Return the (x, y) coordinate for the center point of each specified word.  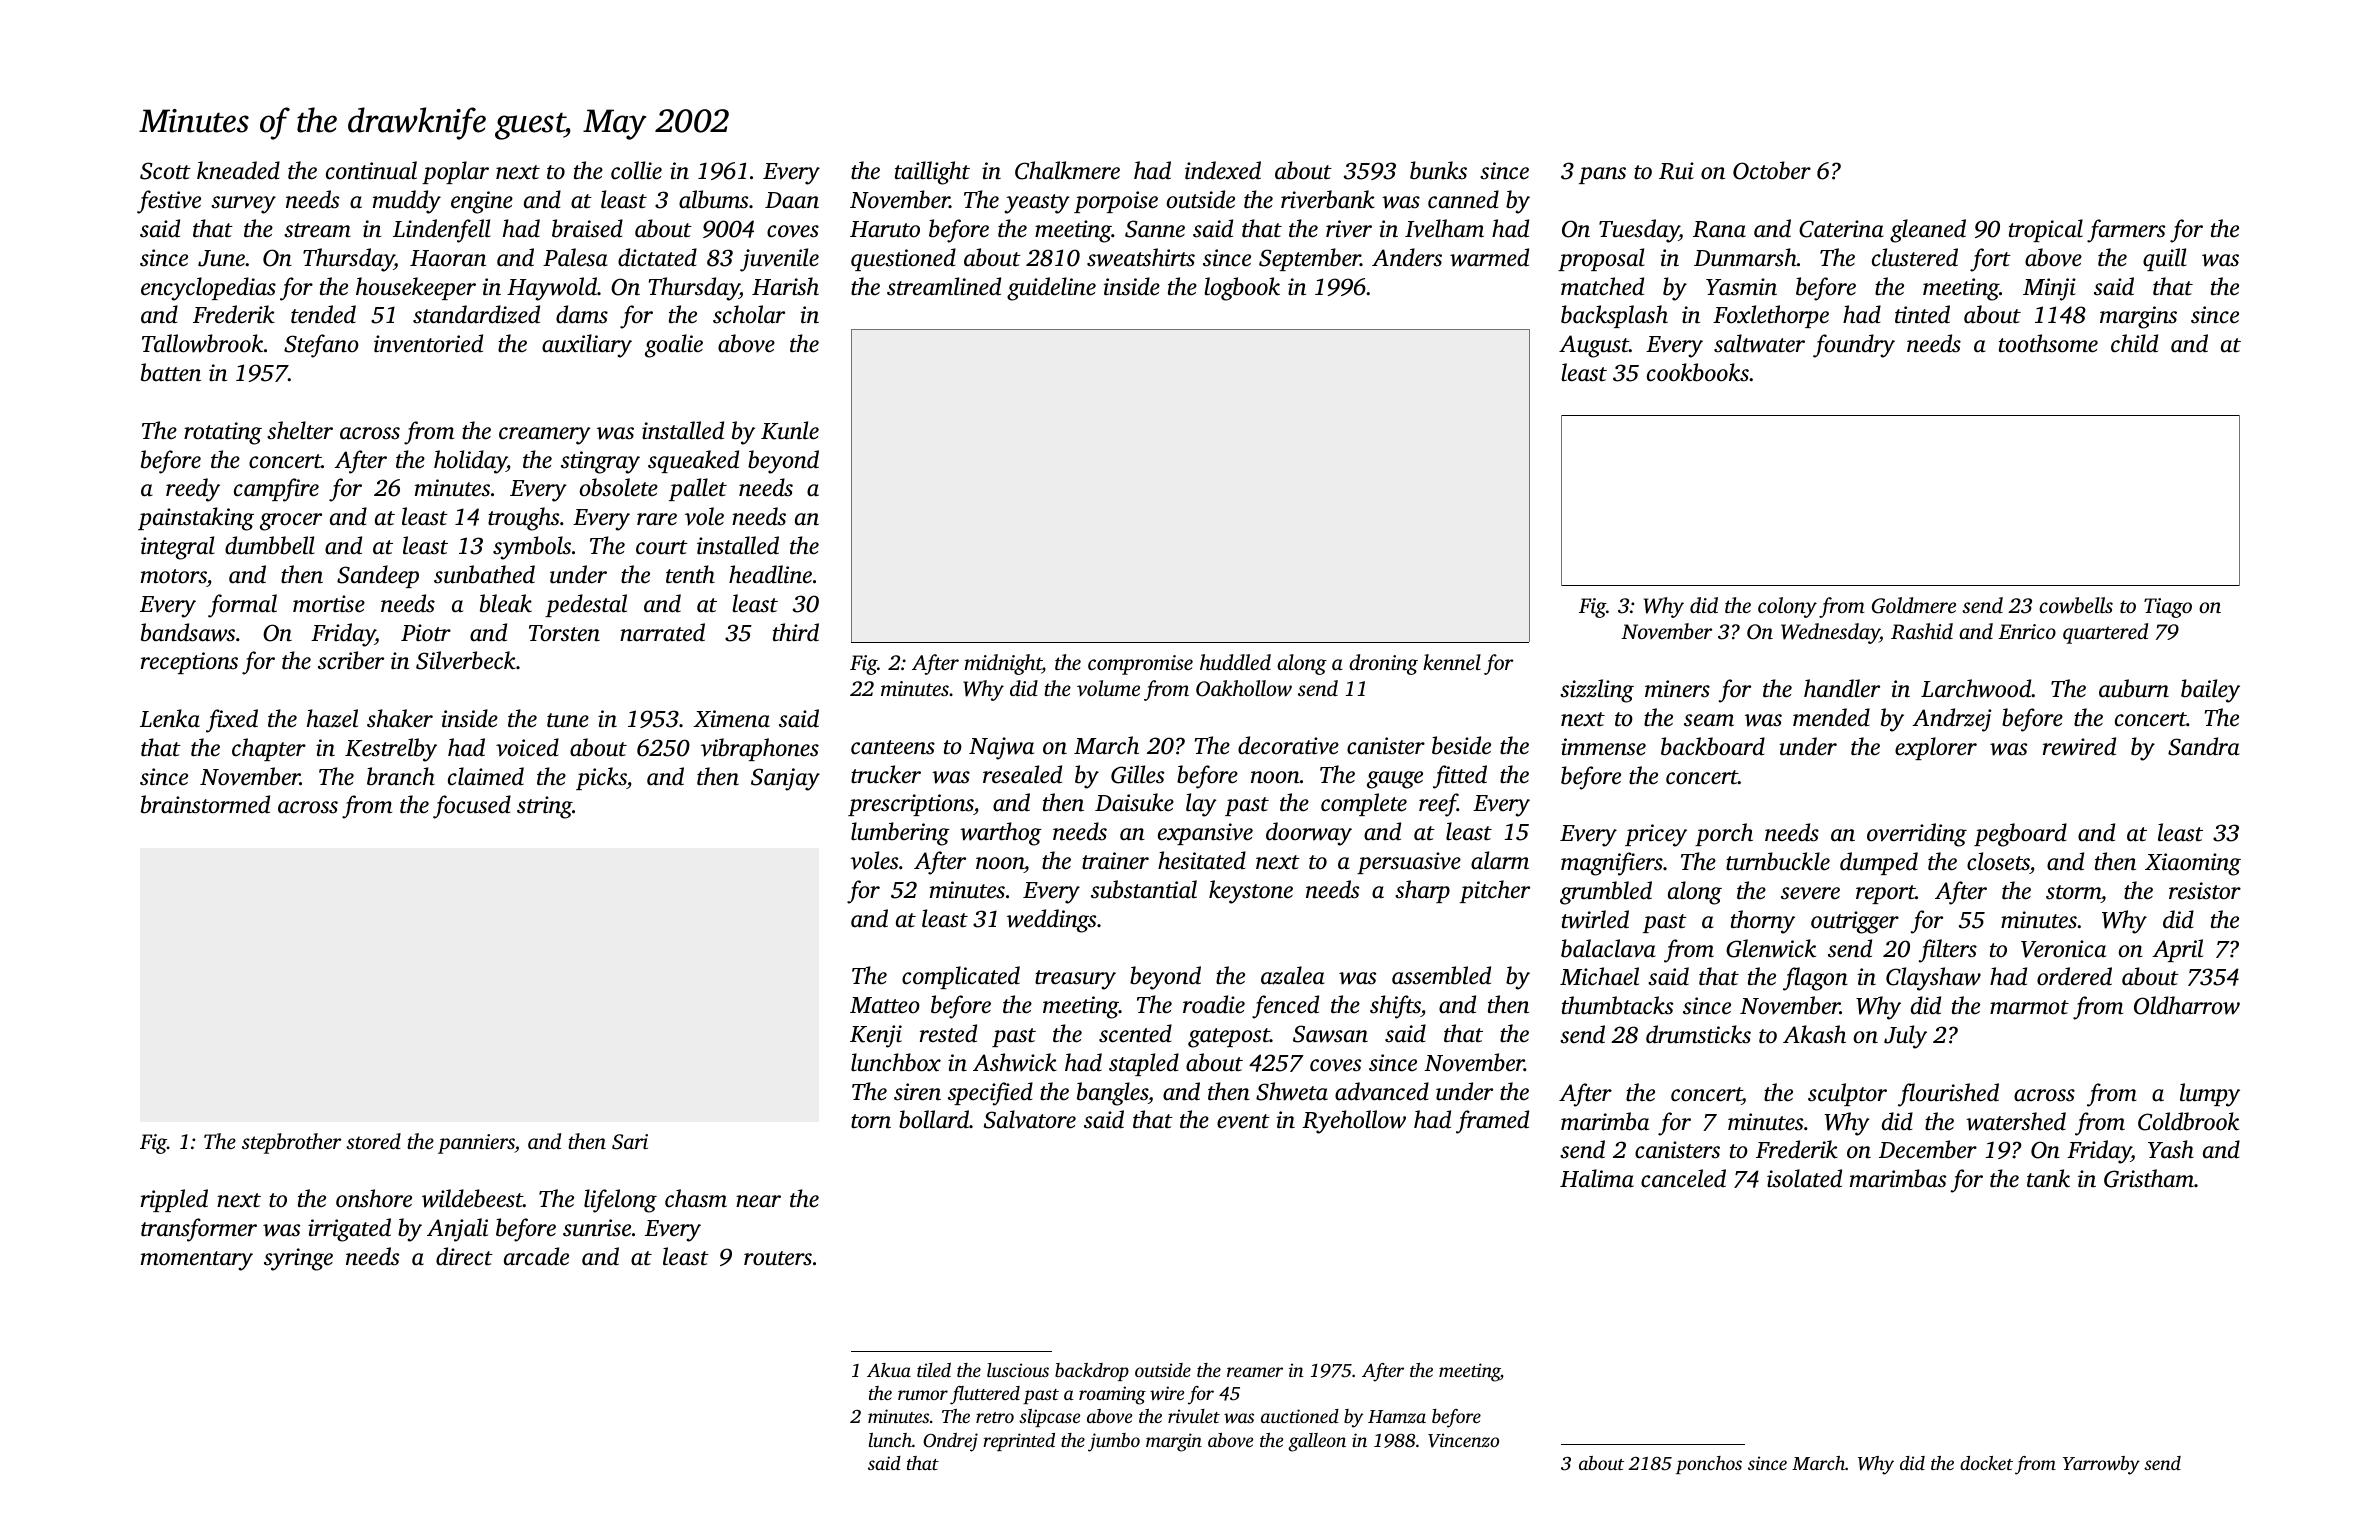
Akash (1814, 1034)
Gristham (2149, 1178)
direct (464, 1256)
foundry (1854, 346)
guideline (1051, 289)
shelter (300, 430)
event (1243, 1121)
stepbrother (291, 1143)
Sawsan (1330, 1034)
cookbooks (1698, 372)
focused (472, 807)
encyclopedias (208, 289)
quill (2164, 259)
